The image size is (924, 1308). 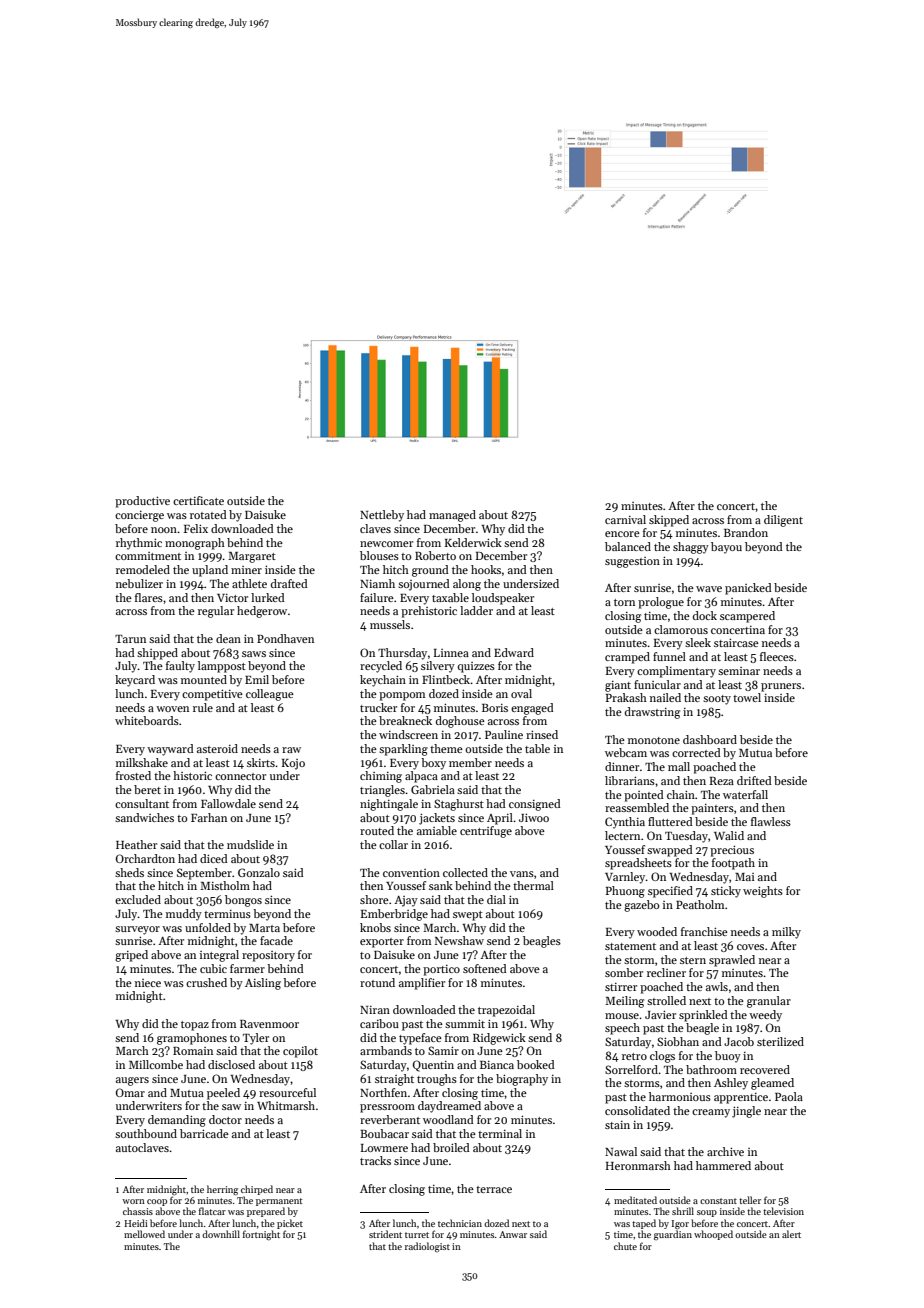 I want to click on productive, so click(x=142, y=502).
